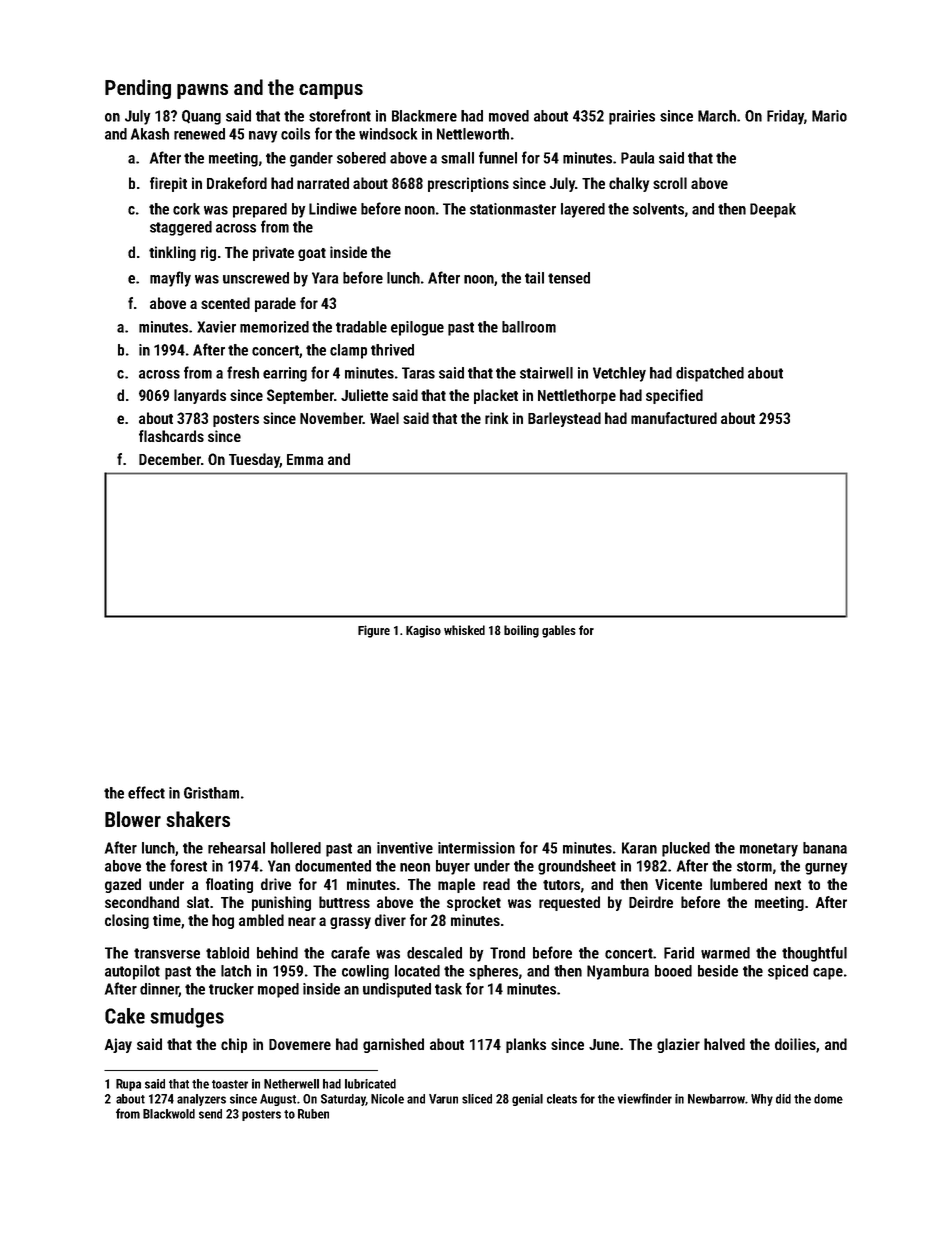 This page has height=1233, width=952. What do you see at coordinates (773, 210) in the page?
I see `Deepak` at bounding box center [773, 210].
